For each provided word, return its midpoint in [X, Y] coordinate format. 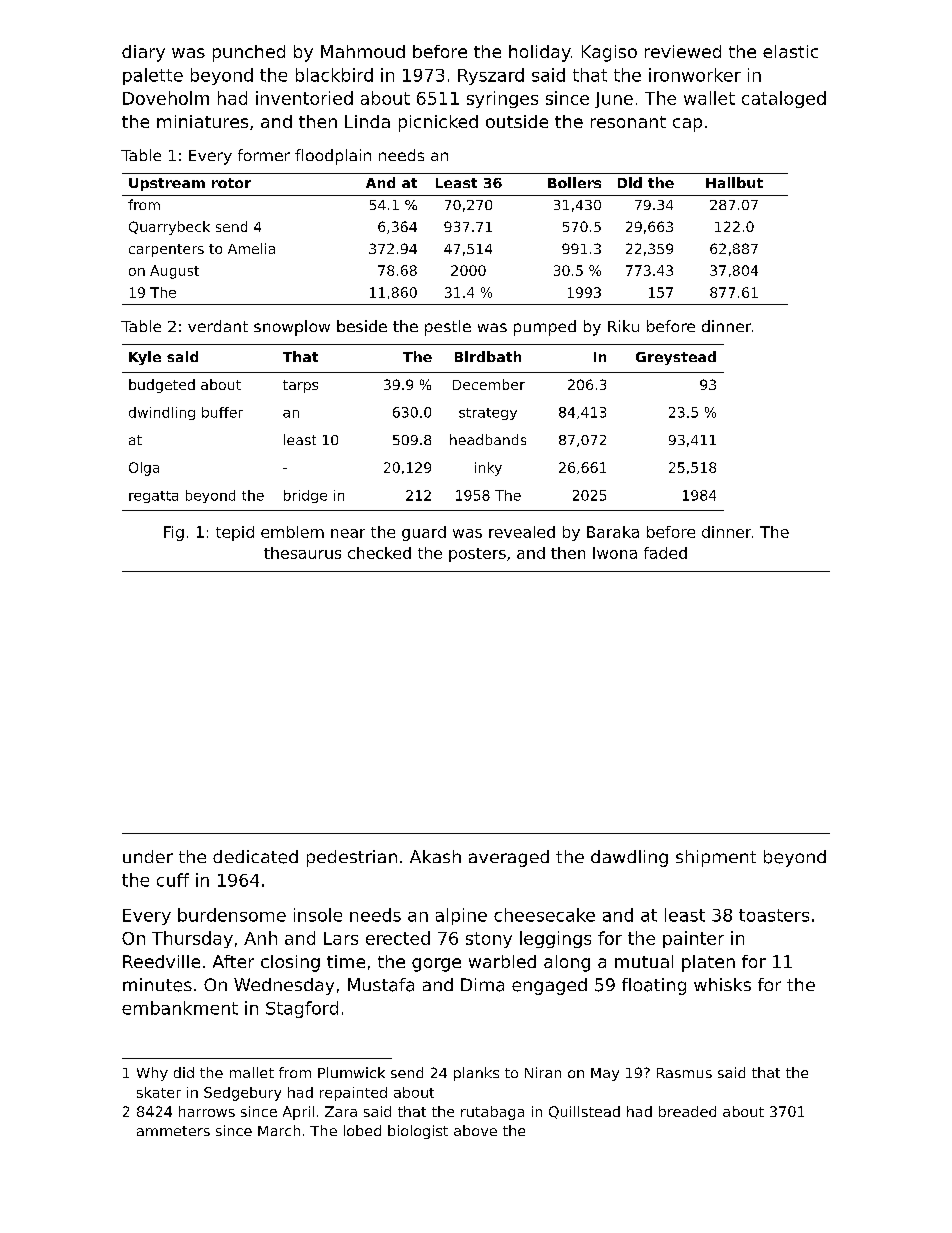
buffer [222, 412]
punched [249, 53]
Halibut [734, 182]
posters [477, 555]
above [475, 1130]
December [489, 384]
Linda [367, 121]
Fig [174, 533]
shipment [716, 858]
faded [665, 553]
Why [152, 1074]
